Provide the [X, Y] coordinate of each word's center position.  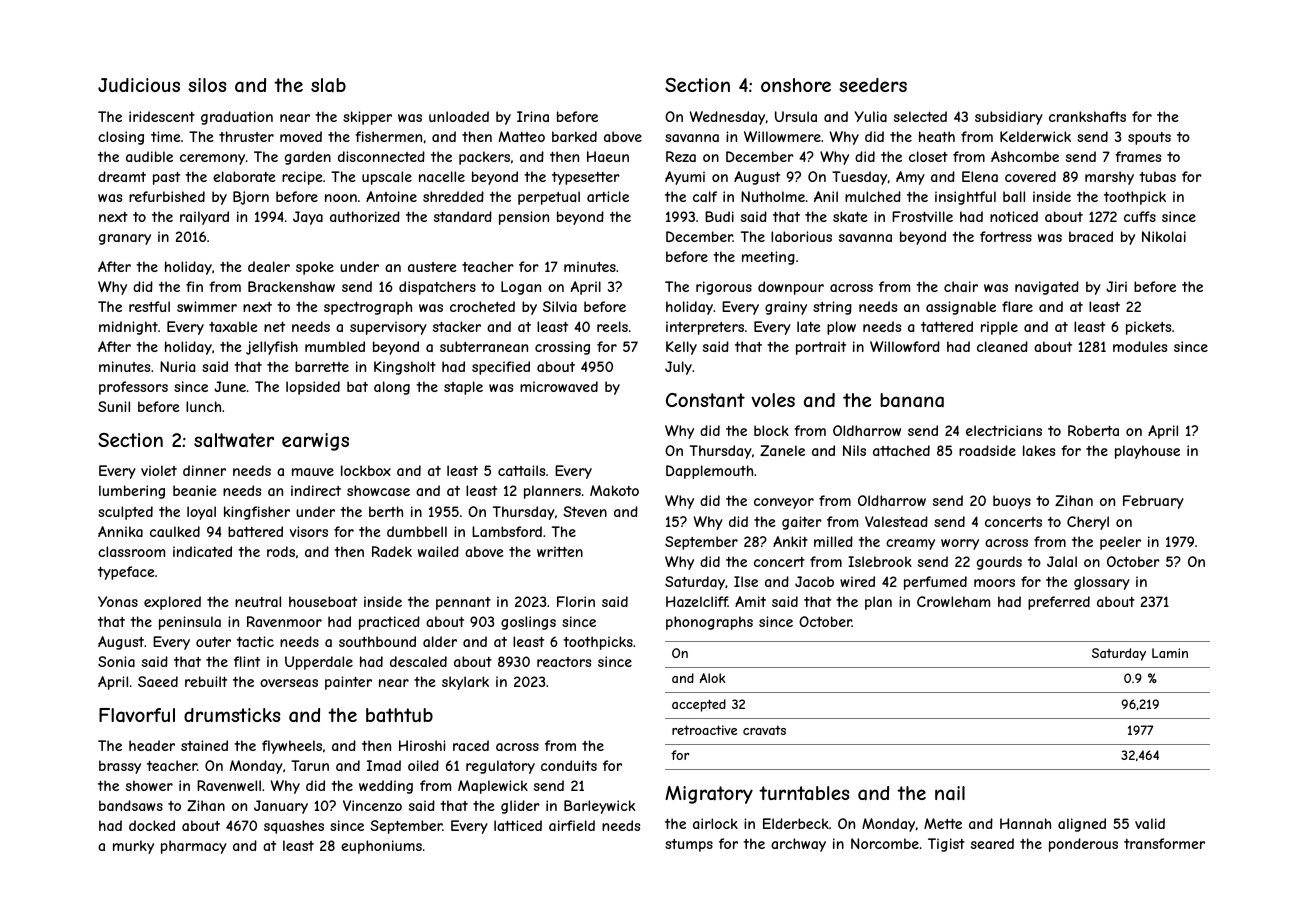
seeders [873, 85]
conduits [569, 765]
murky [133, 847]
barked [574, 136]
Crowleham [953, 601]
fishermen [388, 136]
